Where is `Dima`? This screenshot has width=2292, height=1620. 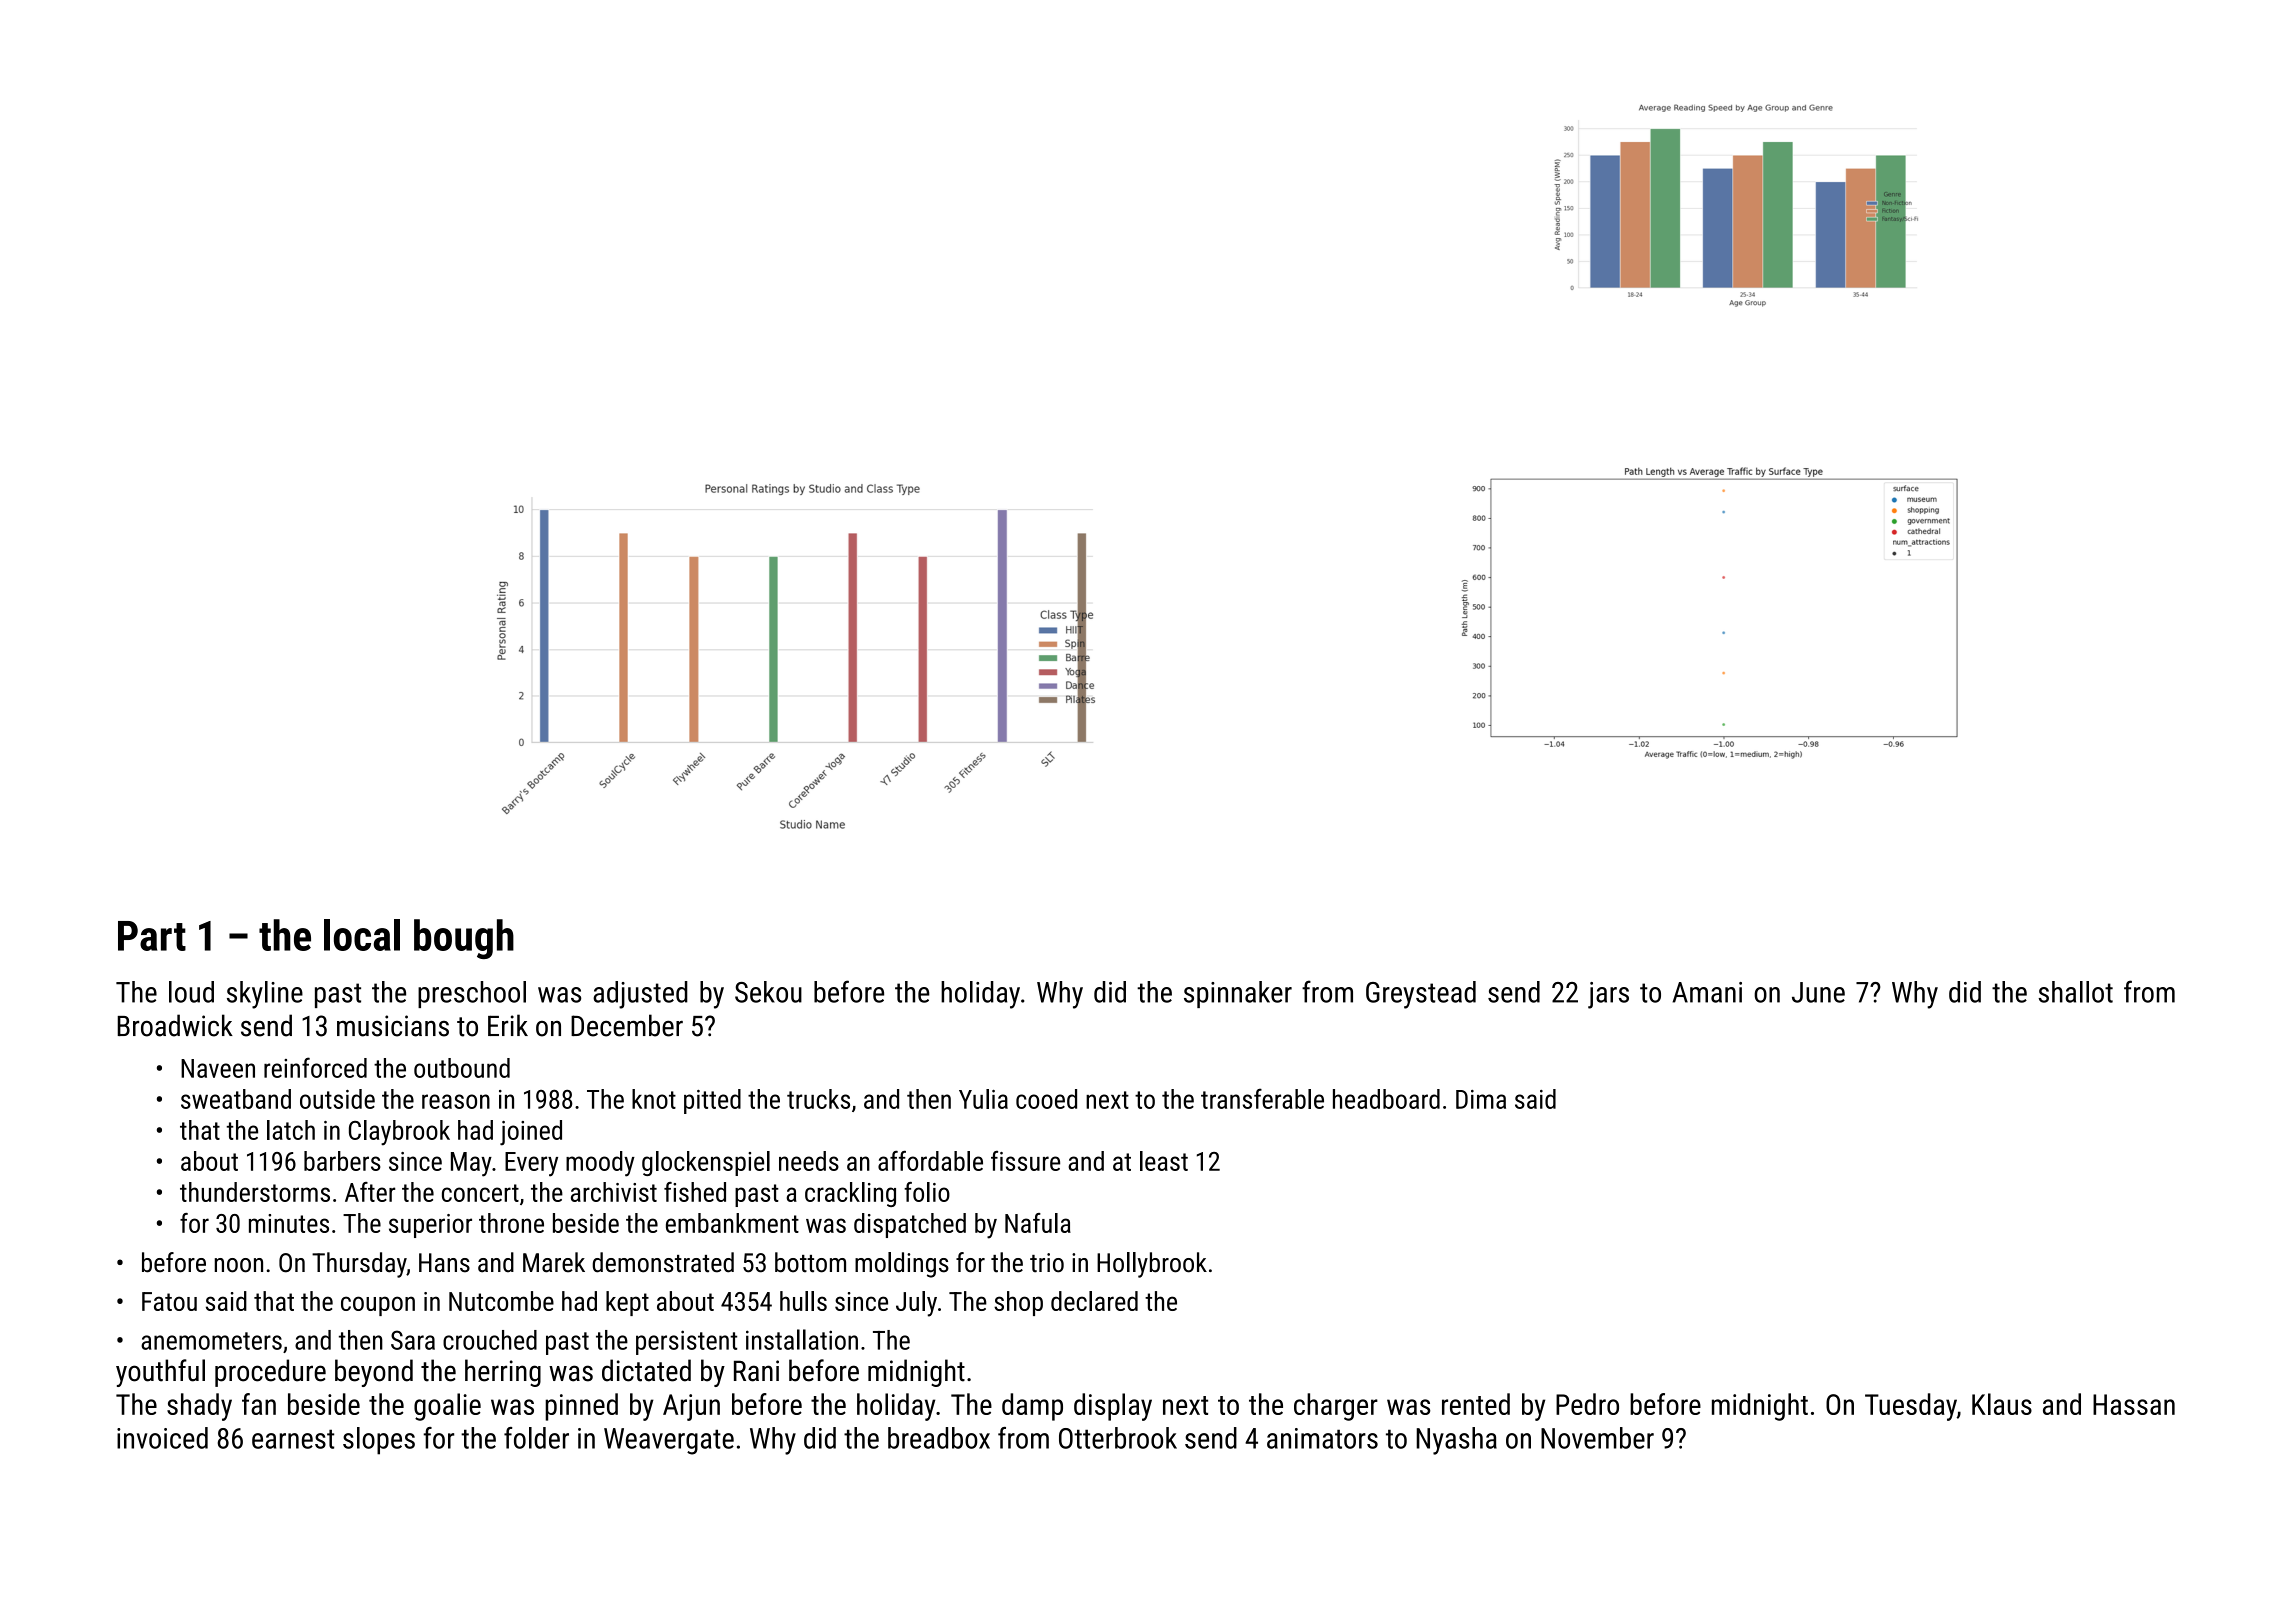
Dima is located at coordinates (1481, 1099).
